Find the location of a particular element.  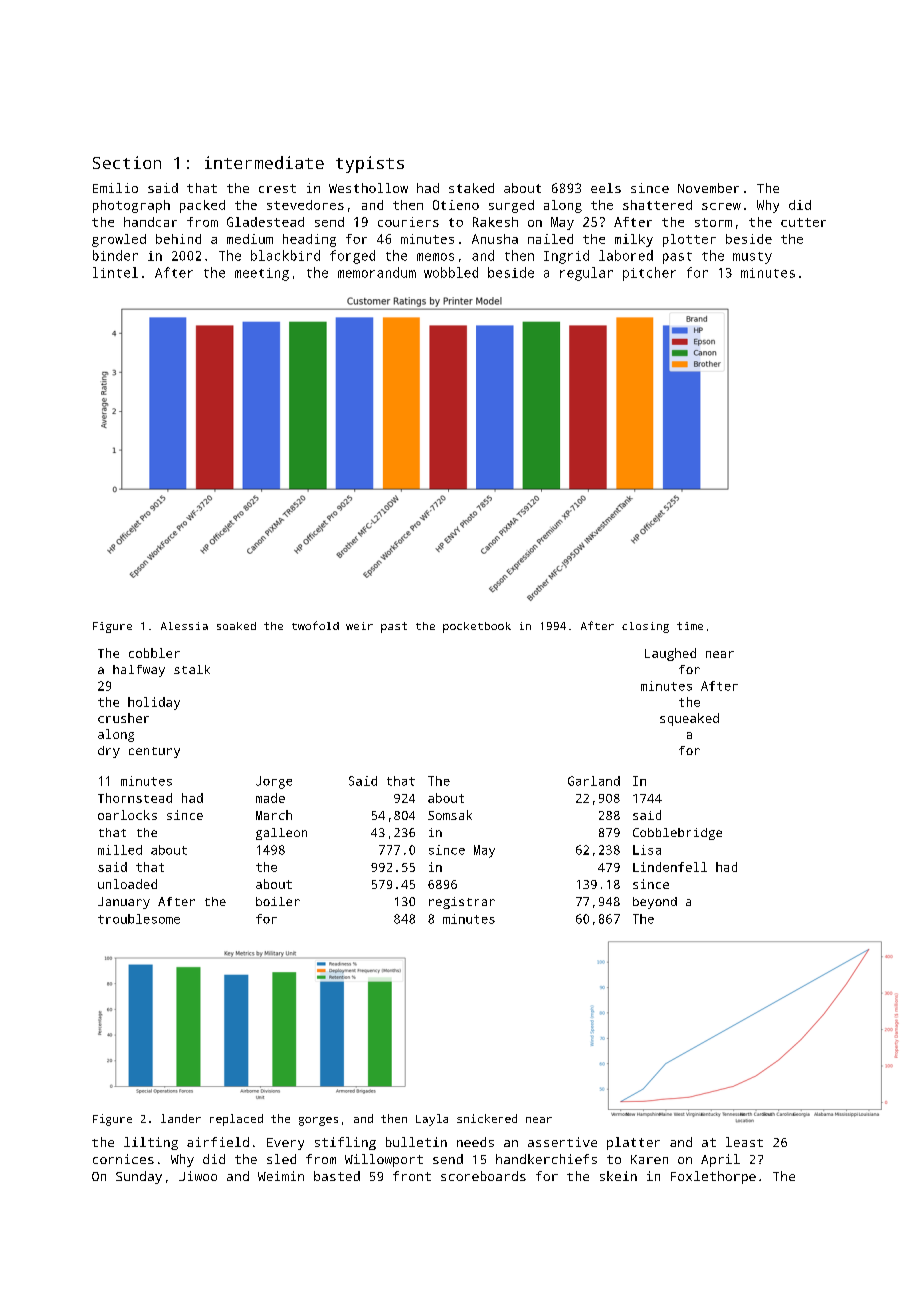

cornices is located at coordinates (123, 1159).
